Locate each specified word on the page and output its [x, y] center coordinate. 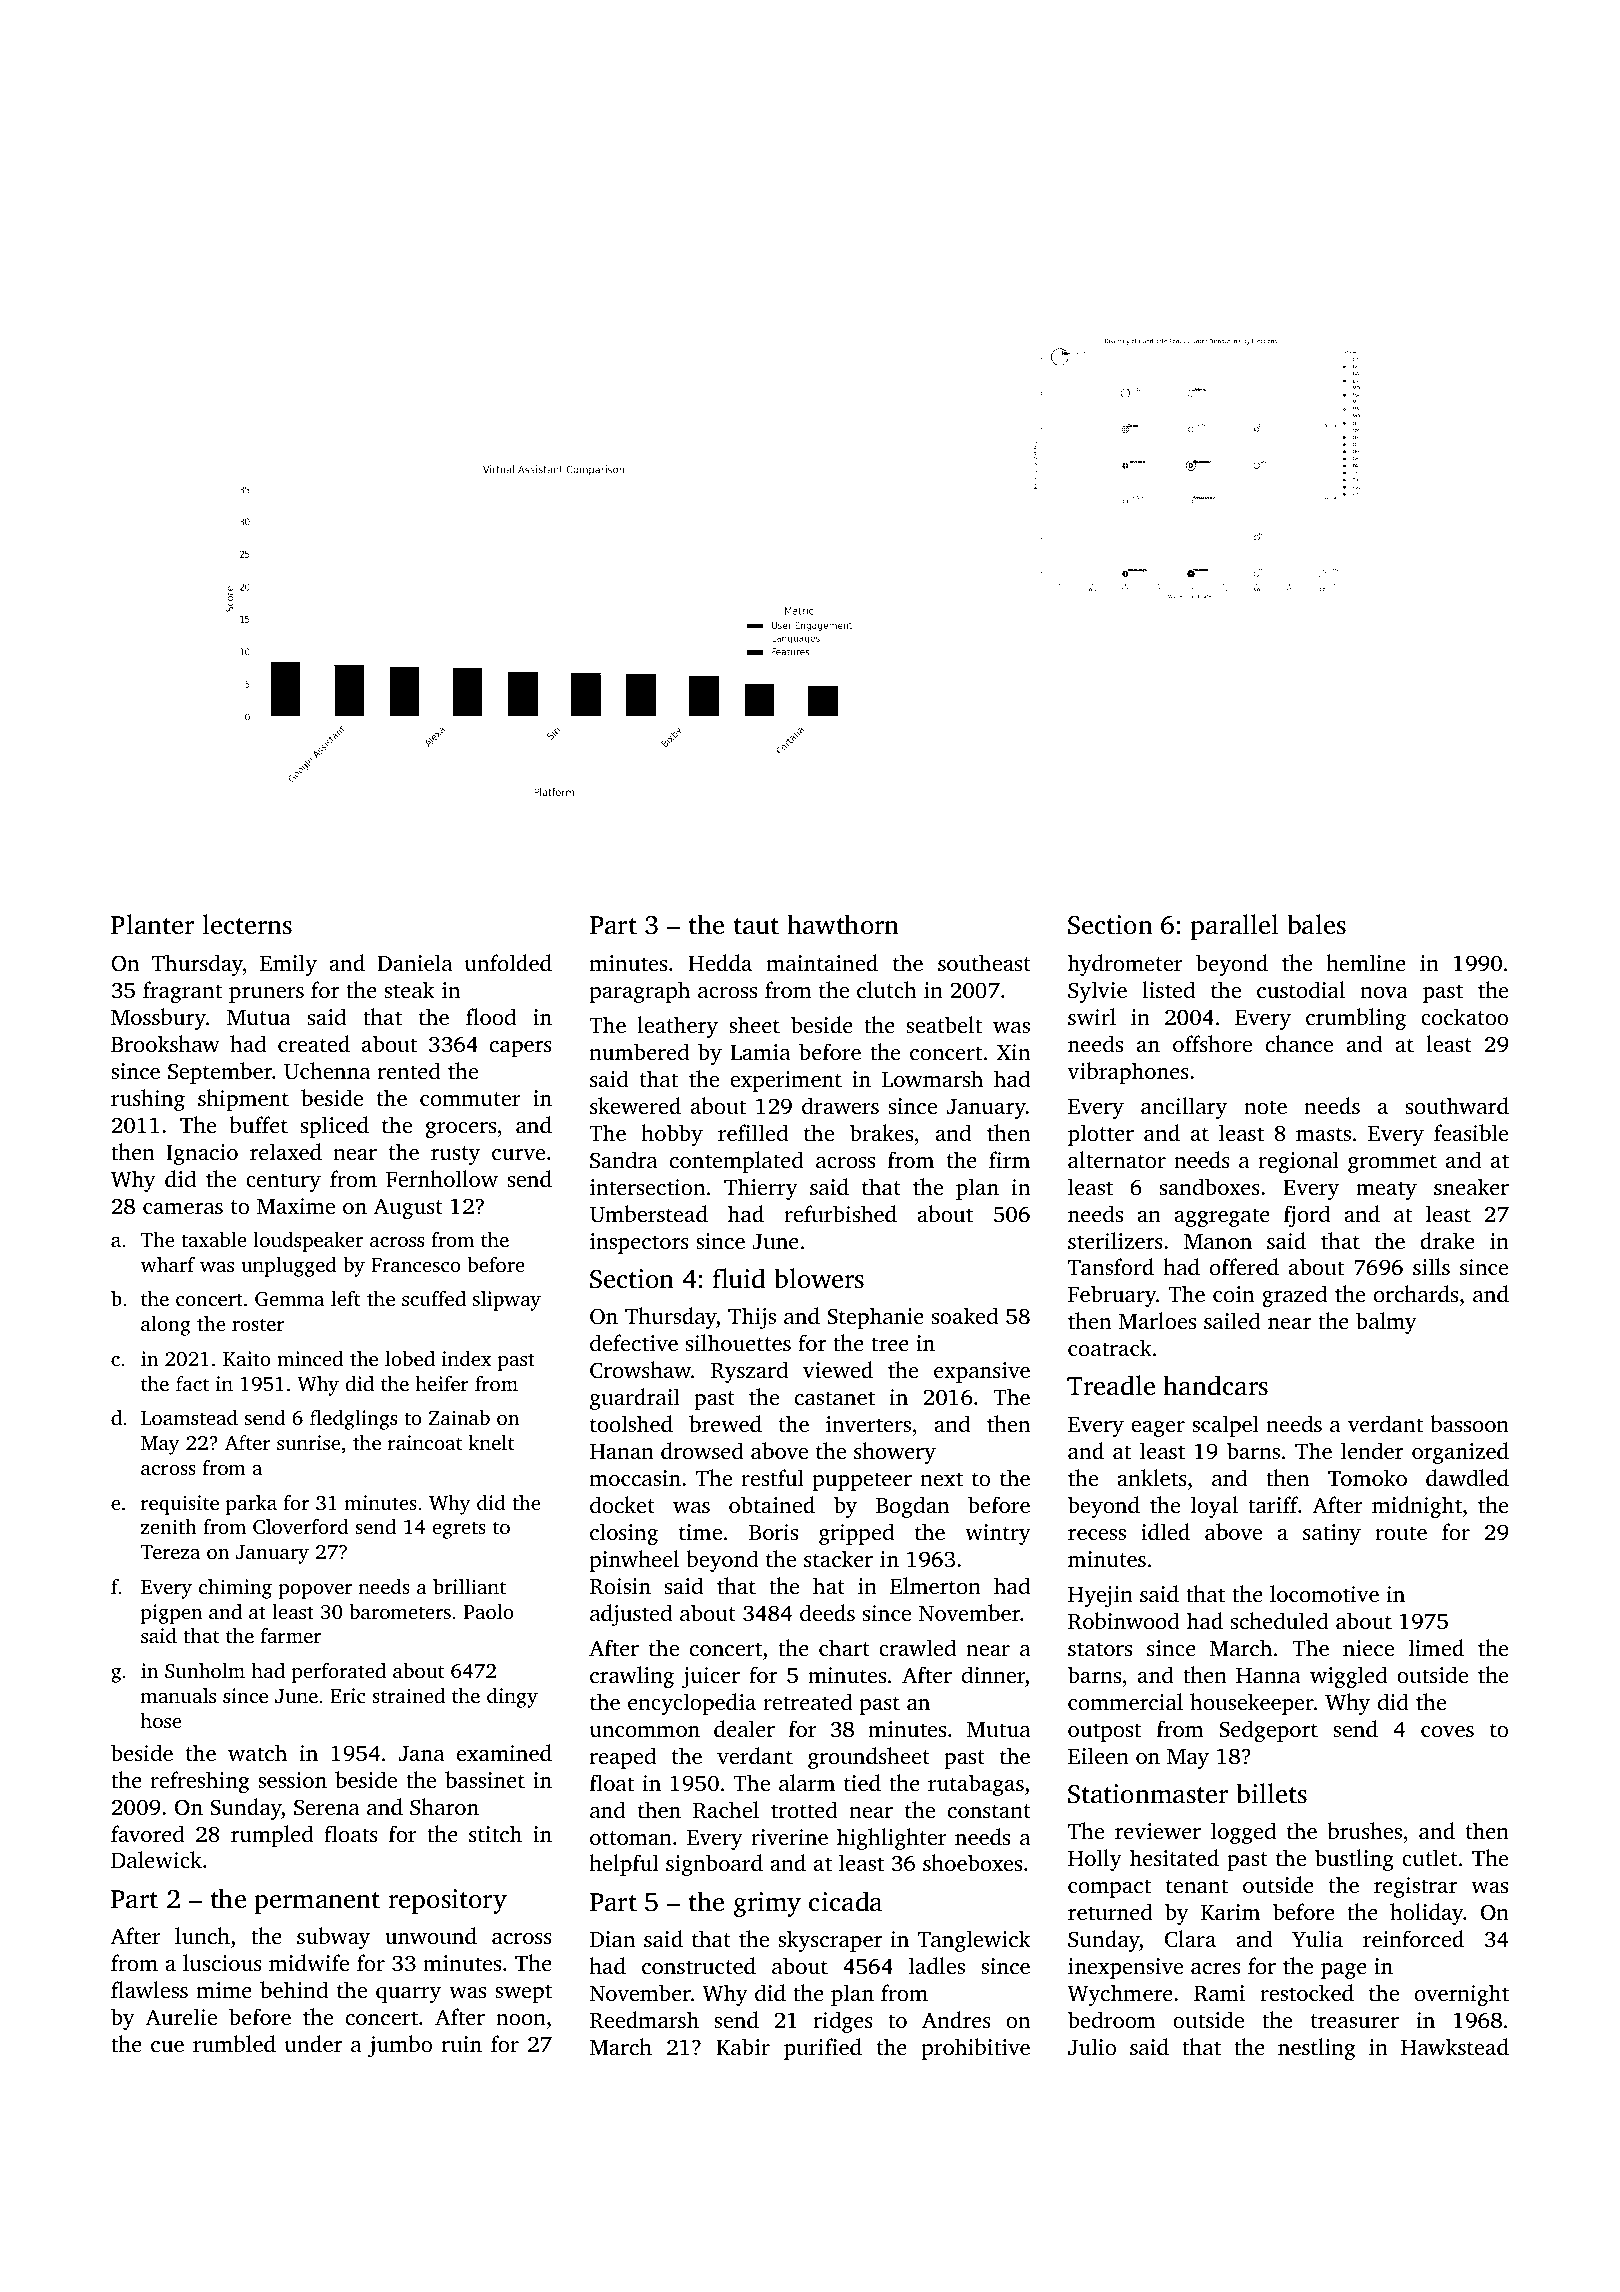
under [313, 2043]
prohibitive [976, 2049]
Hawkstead [1455, 2046]
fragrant [182, 992]
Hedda [720, 962]
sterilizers [1115, 1240]
